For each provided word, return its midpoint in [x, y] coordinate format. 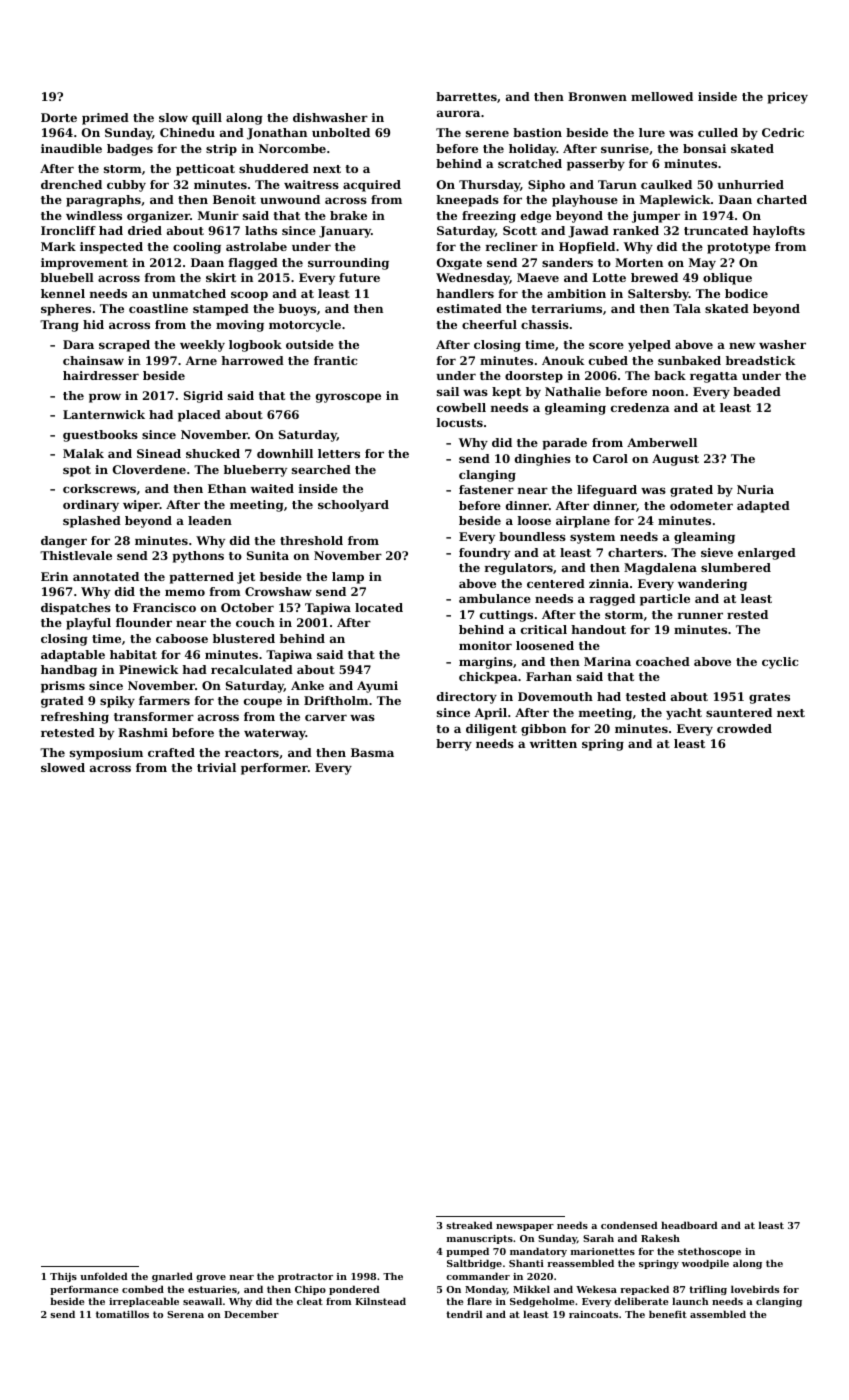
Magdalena [660, 569]
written [553, 743]
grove [211, 1278]
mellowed [662, 96]
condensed [629, 1225]
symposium [106, 754]
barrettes [466, 96]
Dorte [59, 117]
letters [339, 453]
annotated [106, 576]
